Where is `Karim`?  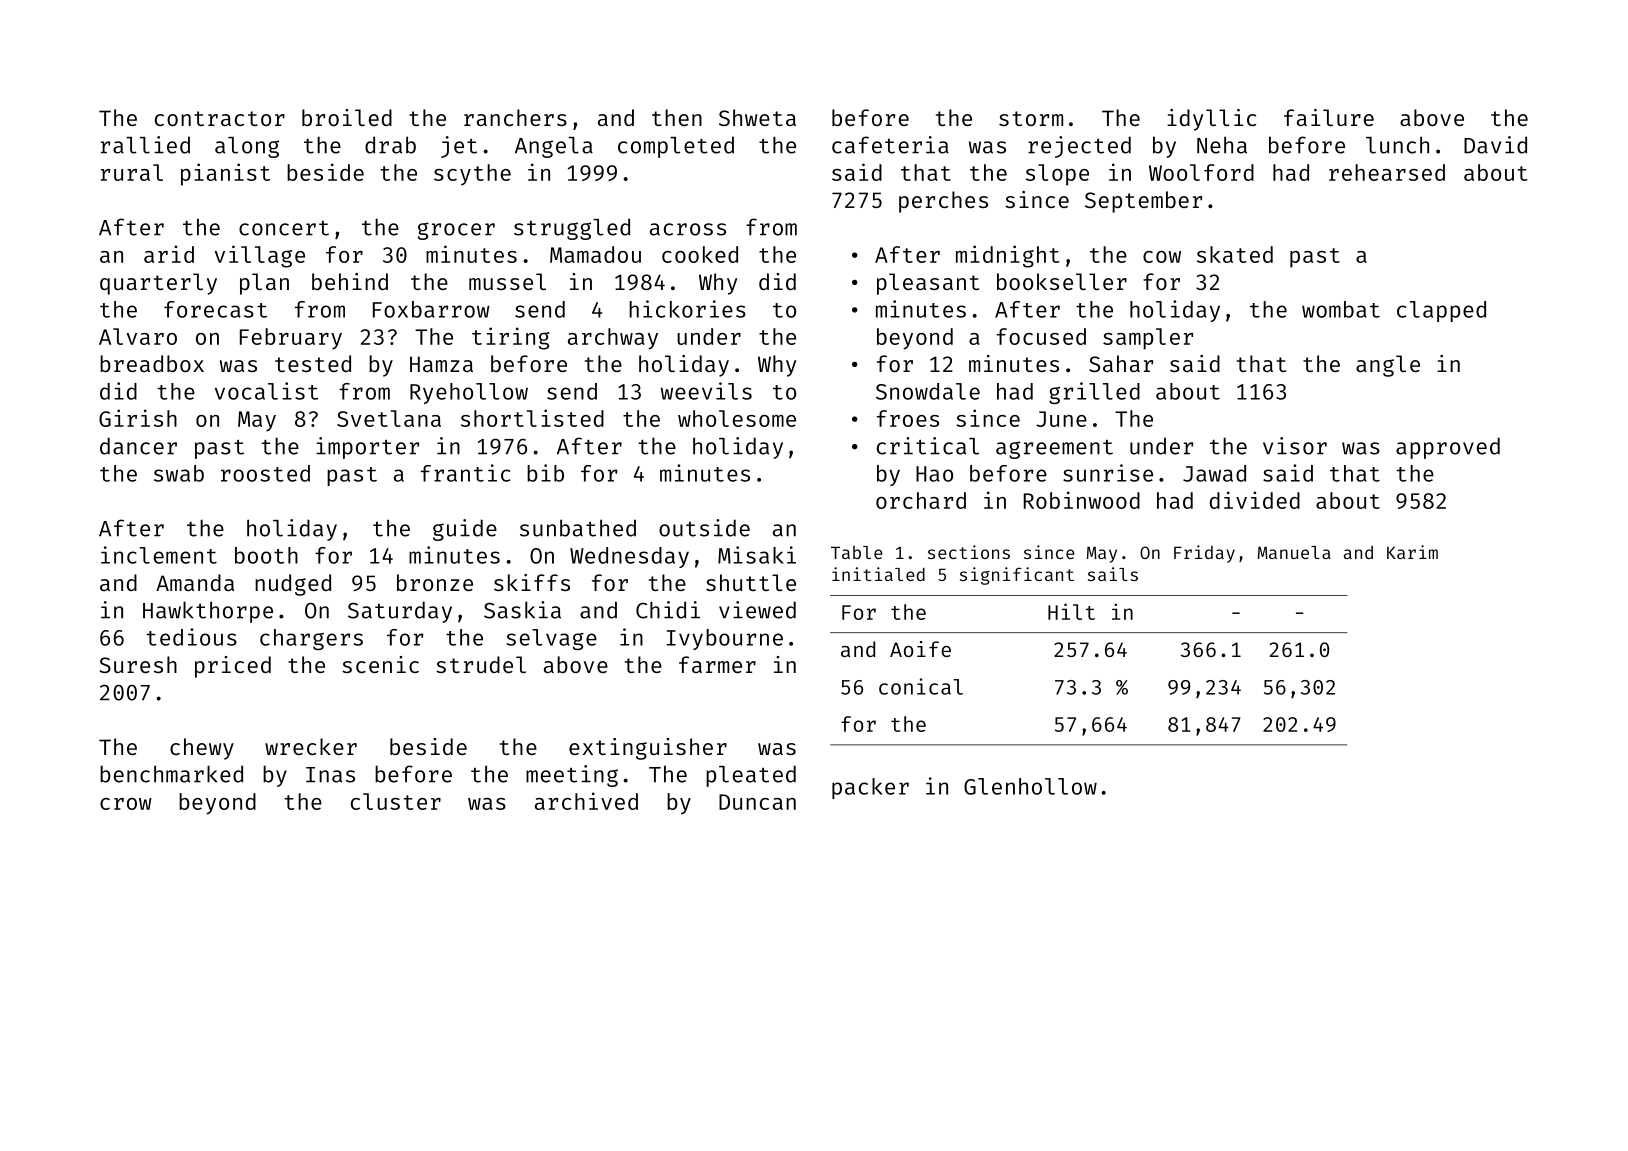
Karim is located at coordinates (1412, 552).
